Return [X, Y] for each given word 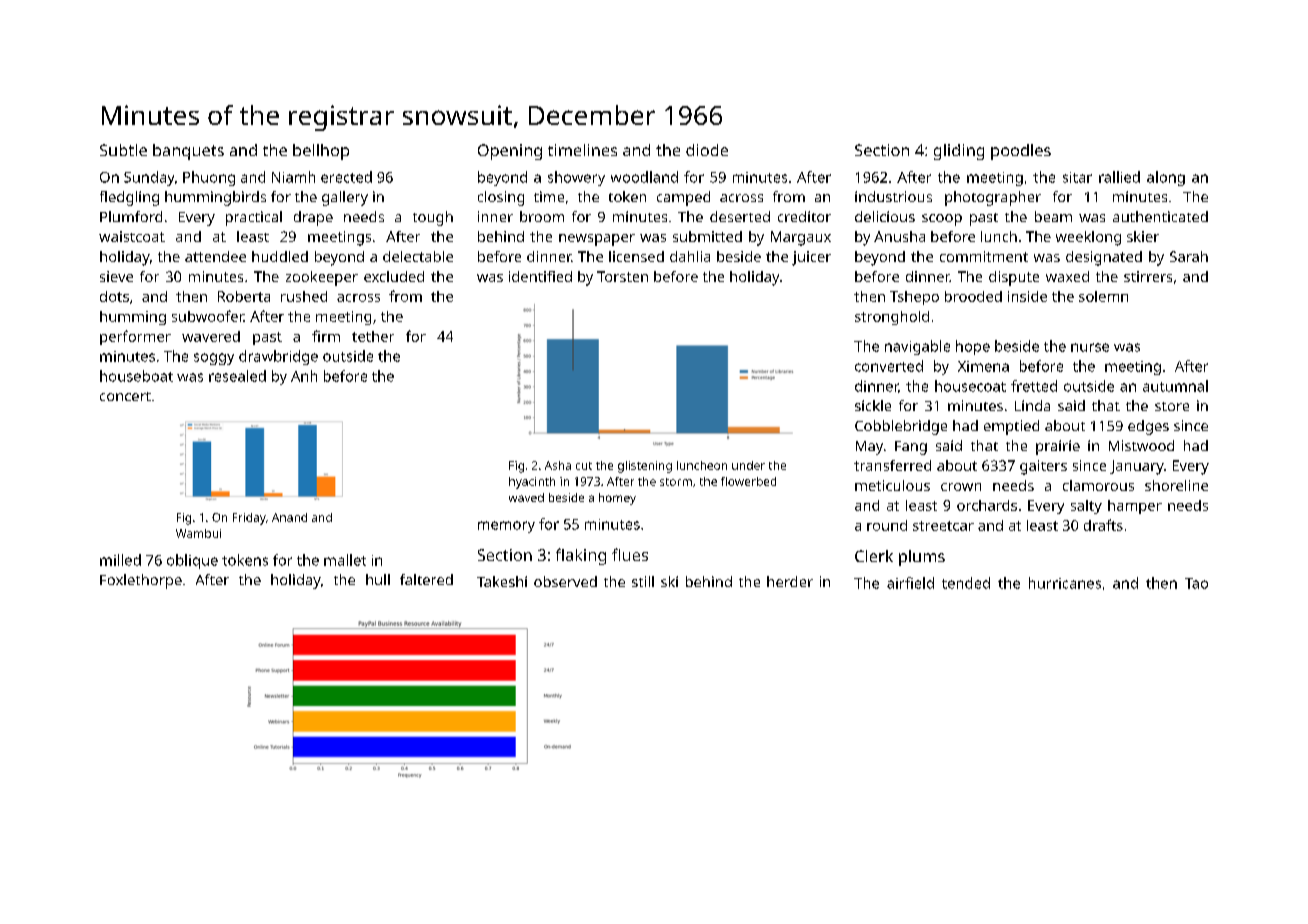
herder [790, 581]
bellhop [321, 152]
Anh [304, 376]
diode [707, 150]
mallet [345, 560]
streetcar [943, 526]
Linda [1032, 405]
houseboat [136, 376]
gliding [959, 152]
